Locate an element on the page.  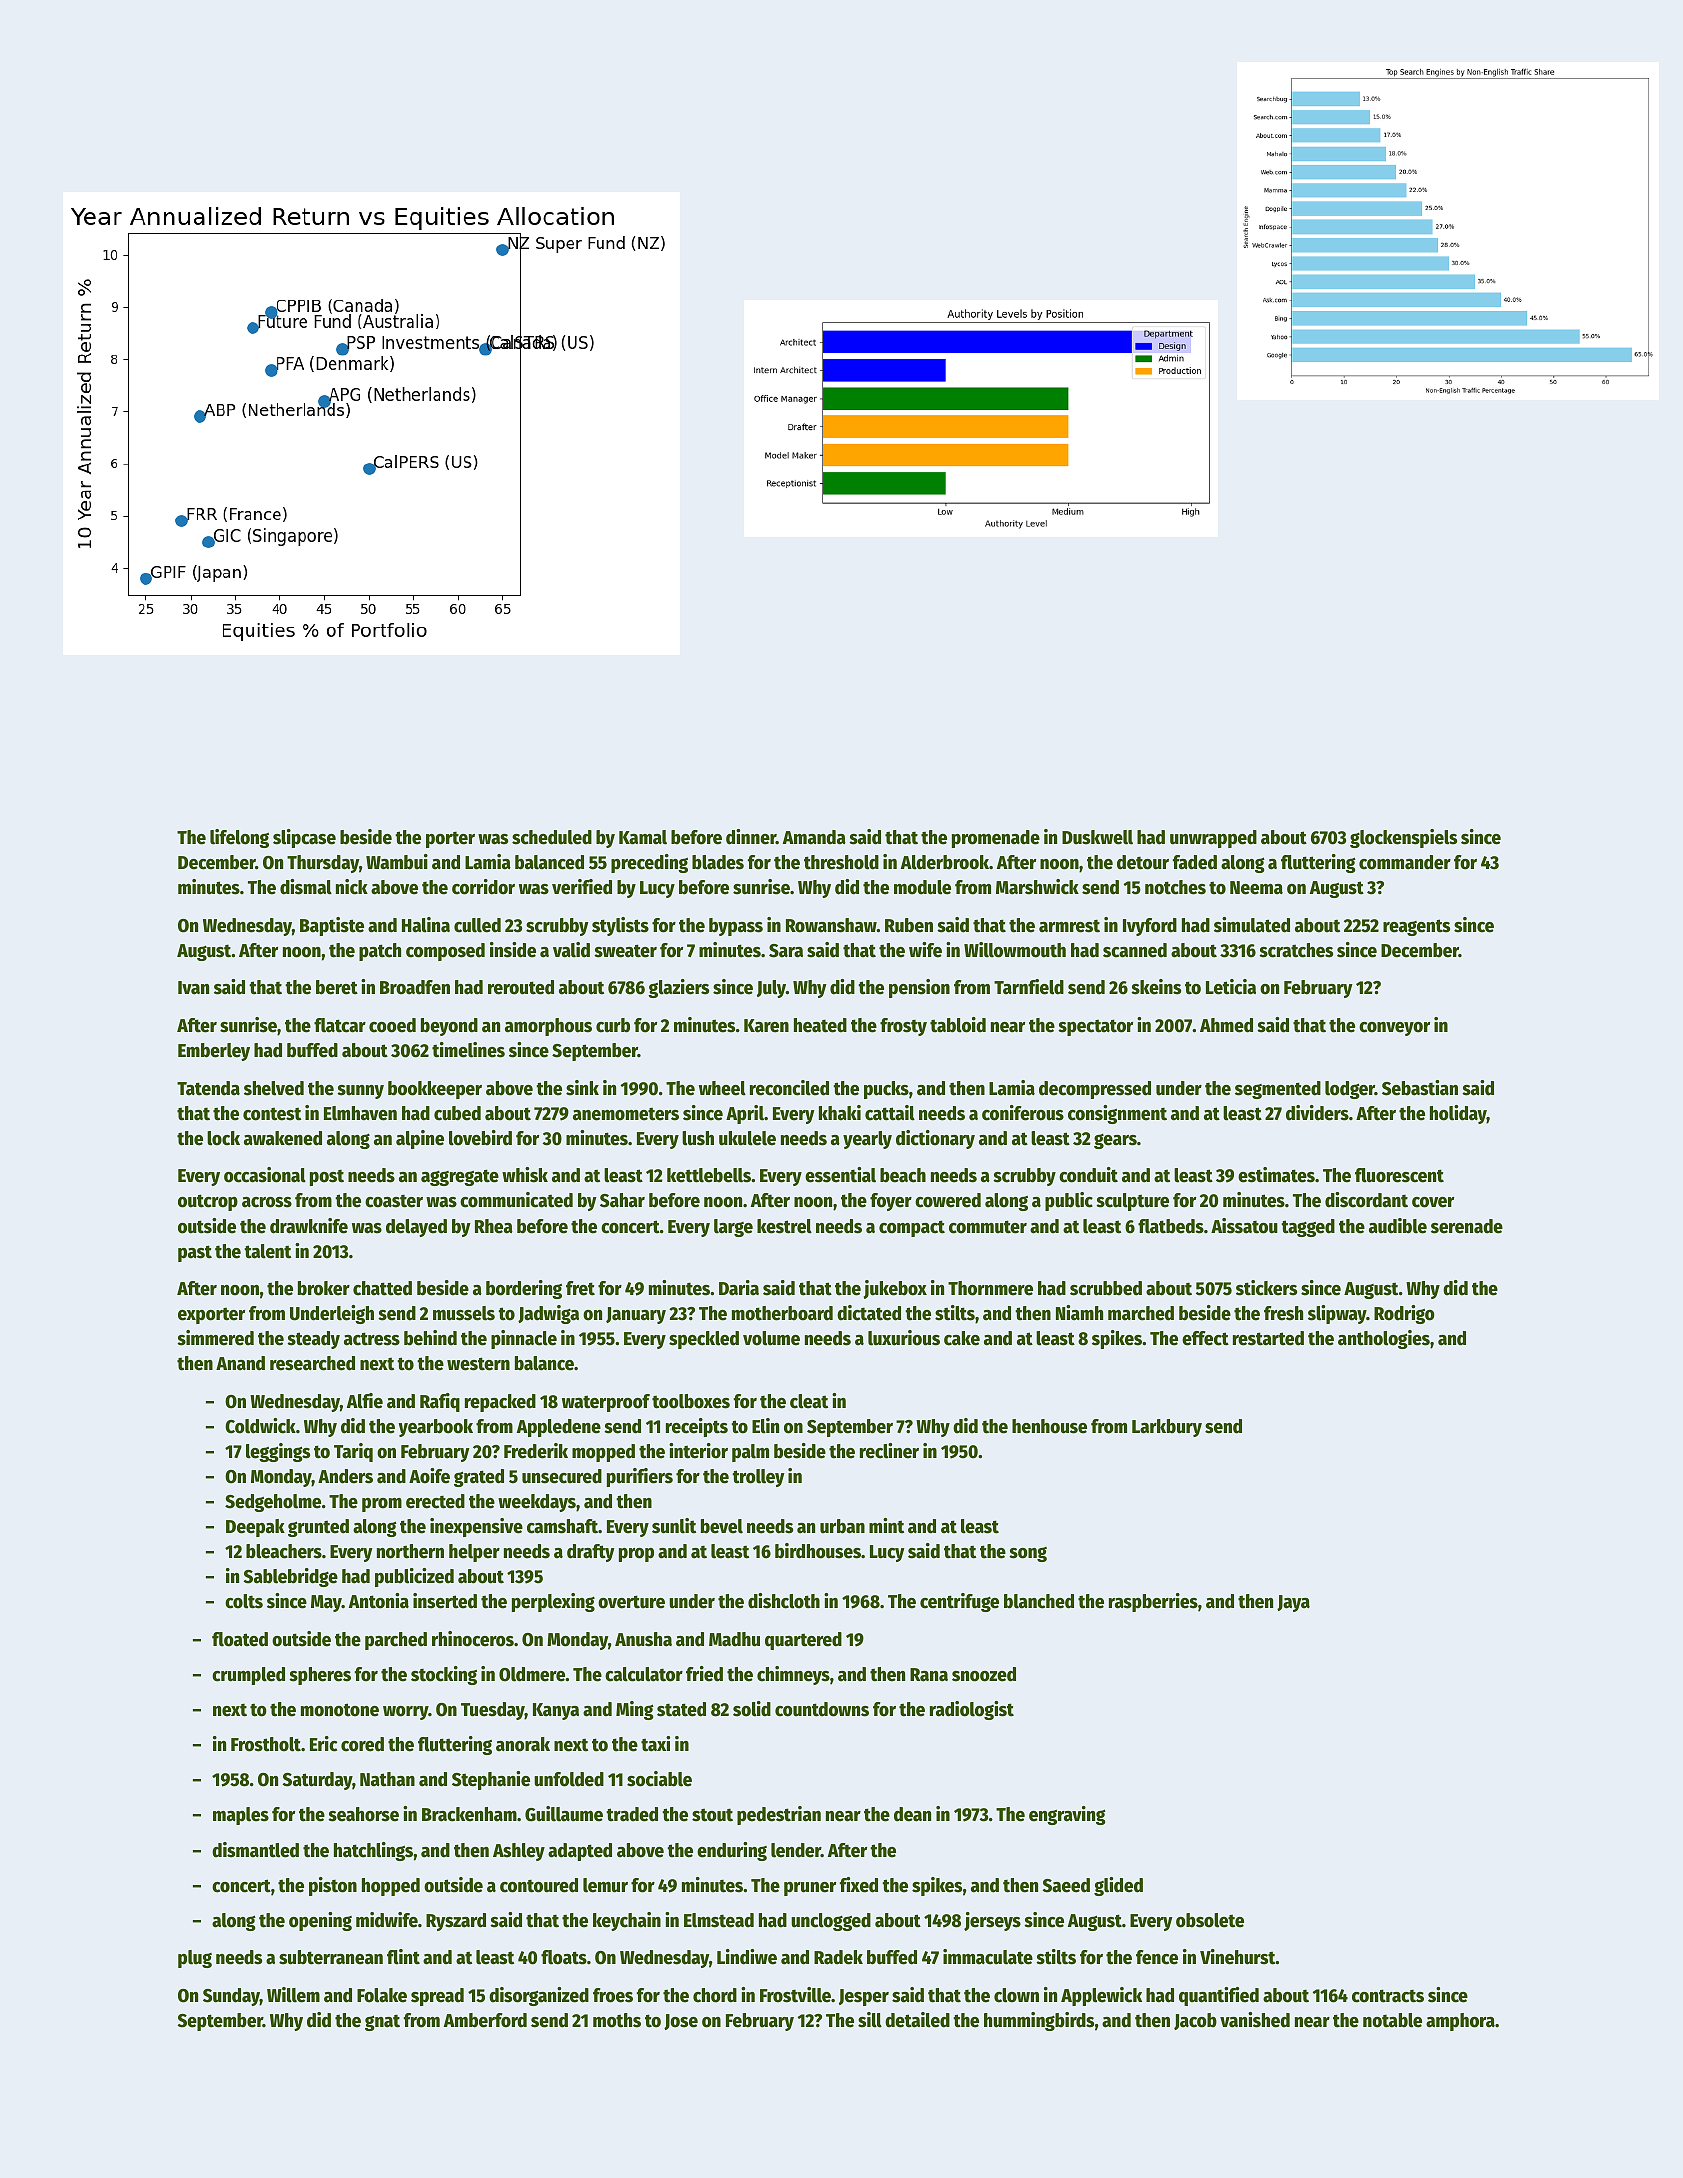
Aissatou is located at coordinates (1244, 1226).
